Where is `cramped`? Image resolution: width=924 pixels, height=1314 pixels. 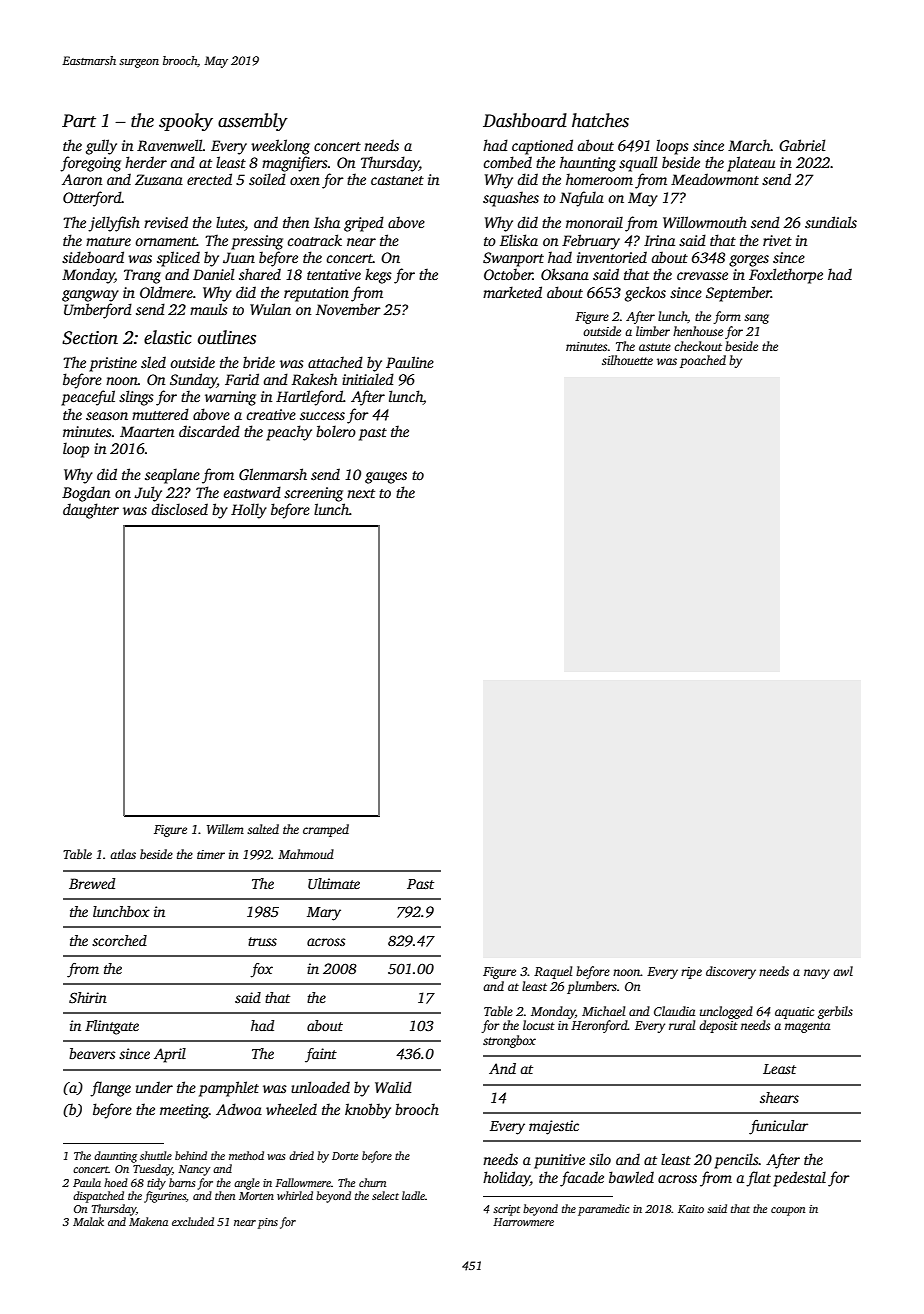
cramped is located at coordinates (326, 830).
